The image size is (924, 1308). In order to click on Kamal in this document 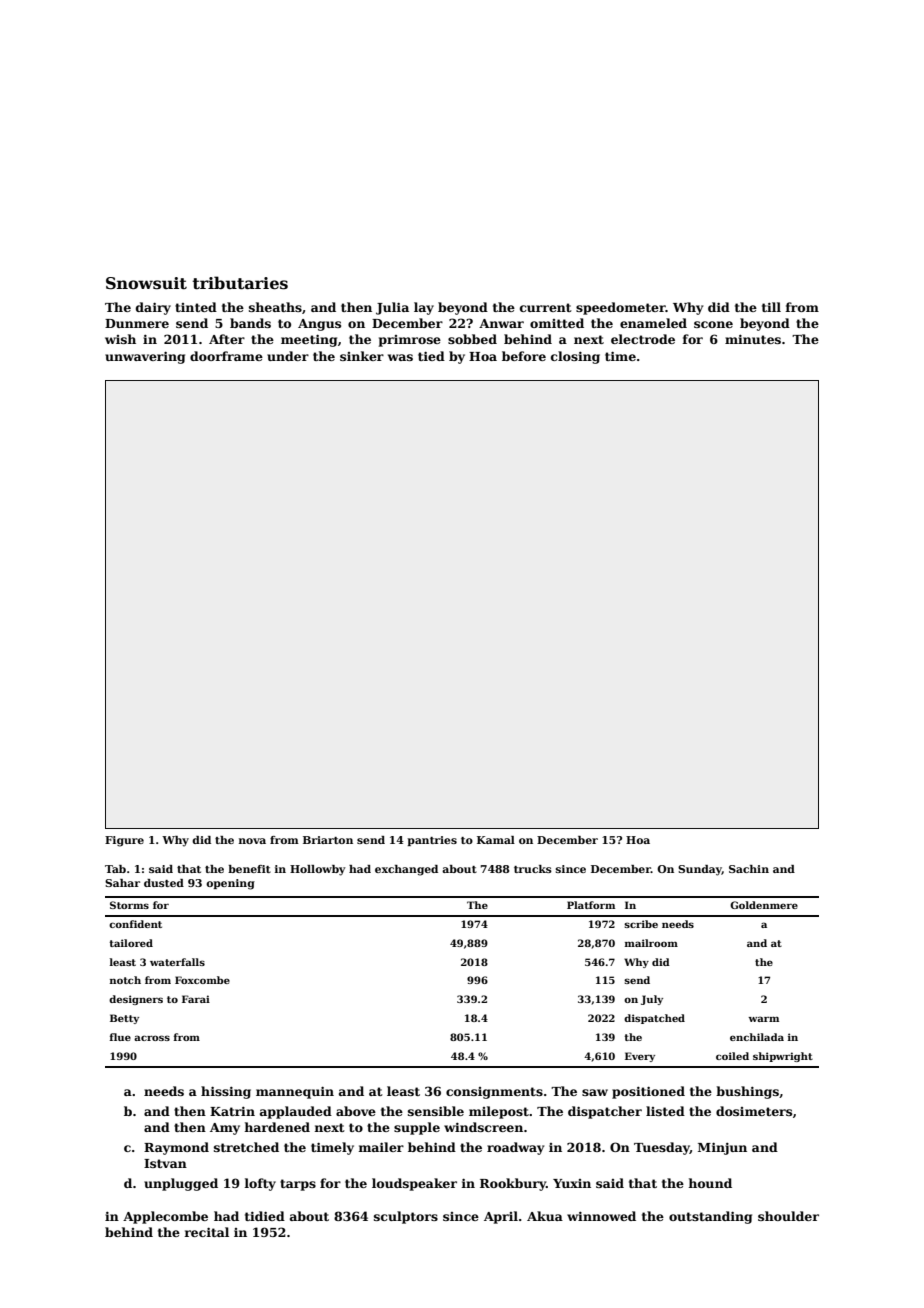, I will do `click(496, 840)`.
